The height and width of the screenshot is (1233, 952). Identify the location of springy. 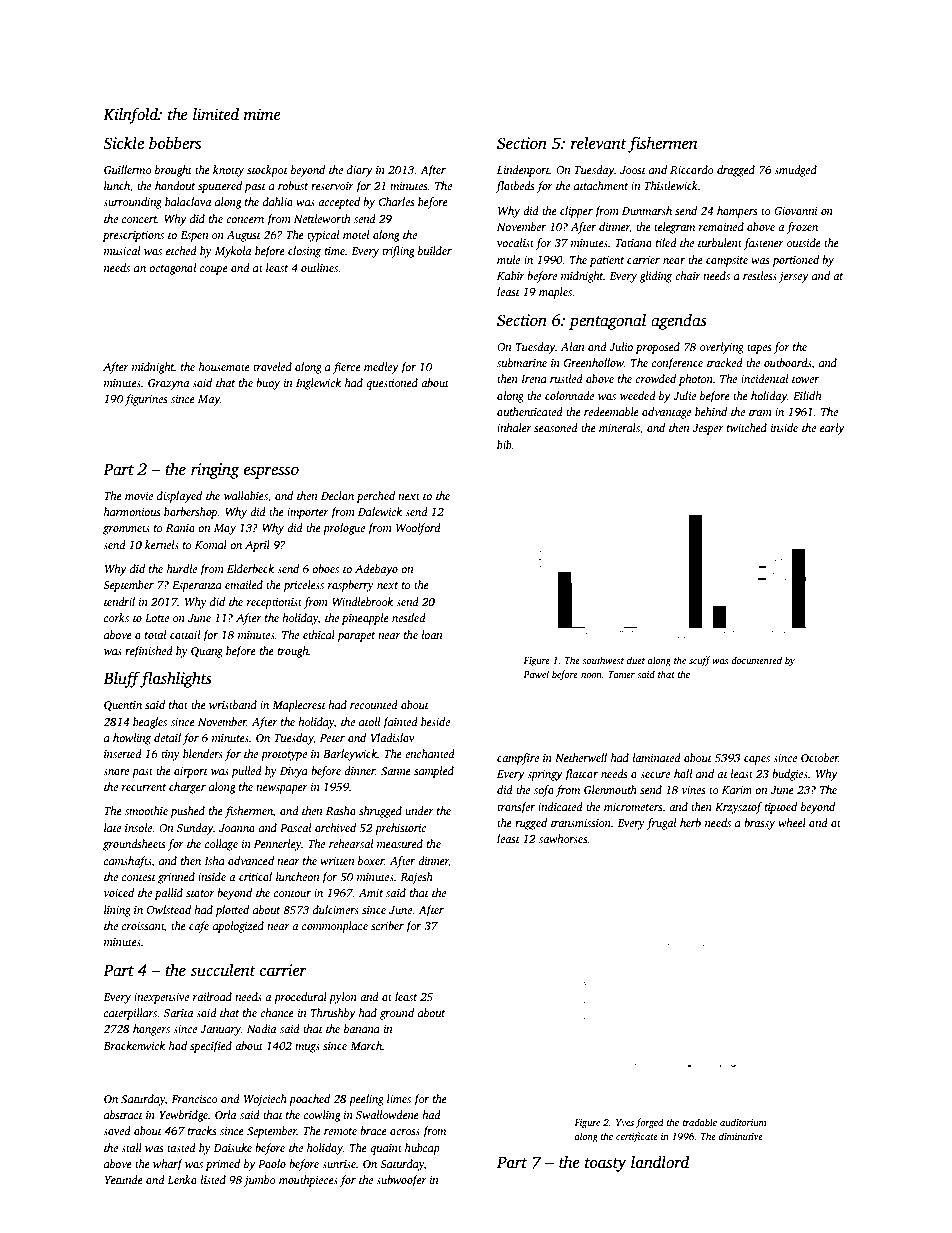
(545, 775).
